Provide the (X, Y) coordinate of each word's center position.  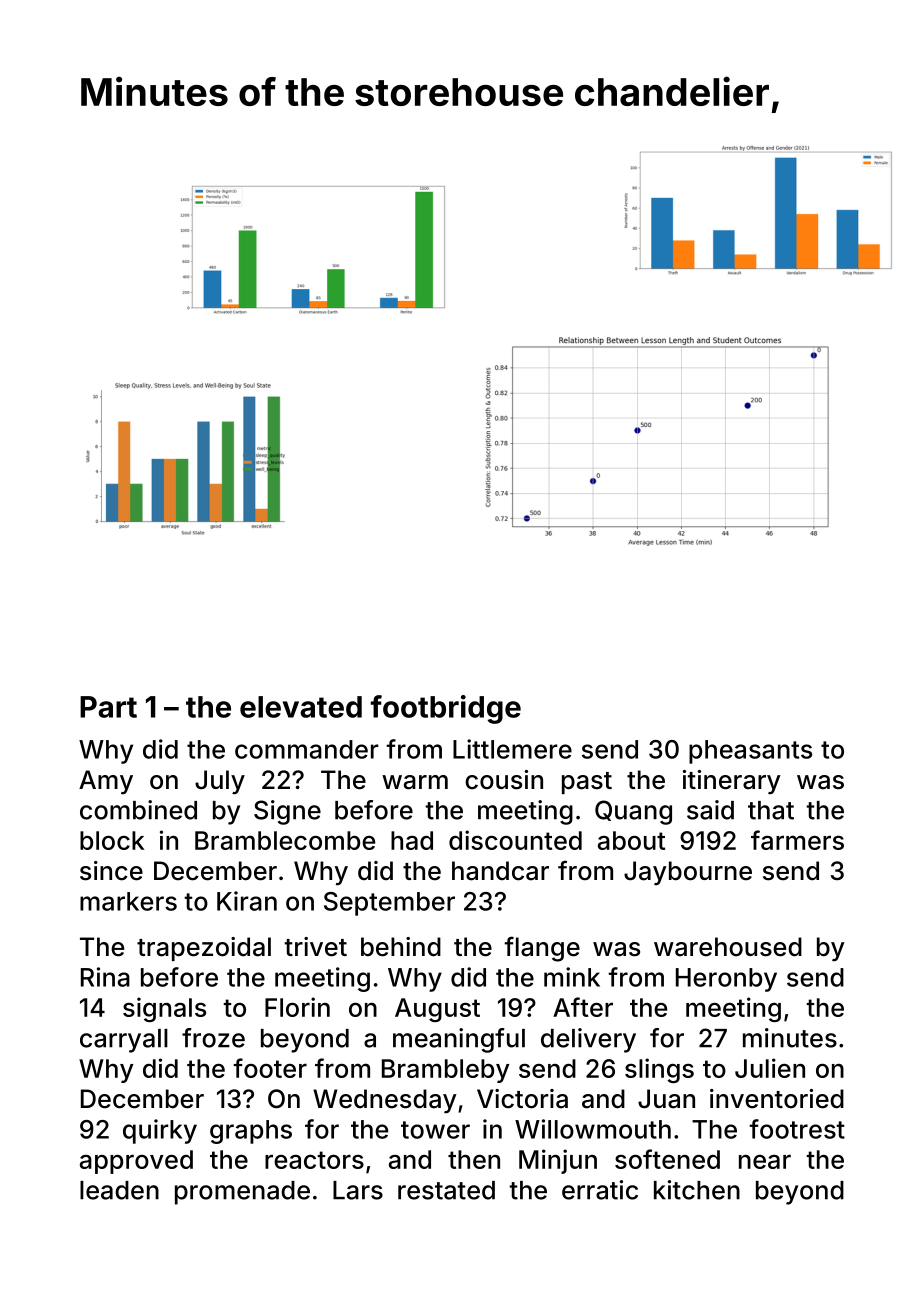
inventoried (777, 1099)
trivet (315, 947)
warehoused (728, 947)
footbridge (446, 709)
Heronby (726, 980)
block (112, 840)
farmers (797, 840)
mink (572, 977)
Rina (105, 977)
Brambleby (446, 1071)
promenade (242, 1193)
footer (270, 1068)
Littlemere (512, 749)
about (631, 840)
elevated (301, 707)
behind (401, 947)
